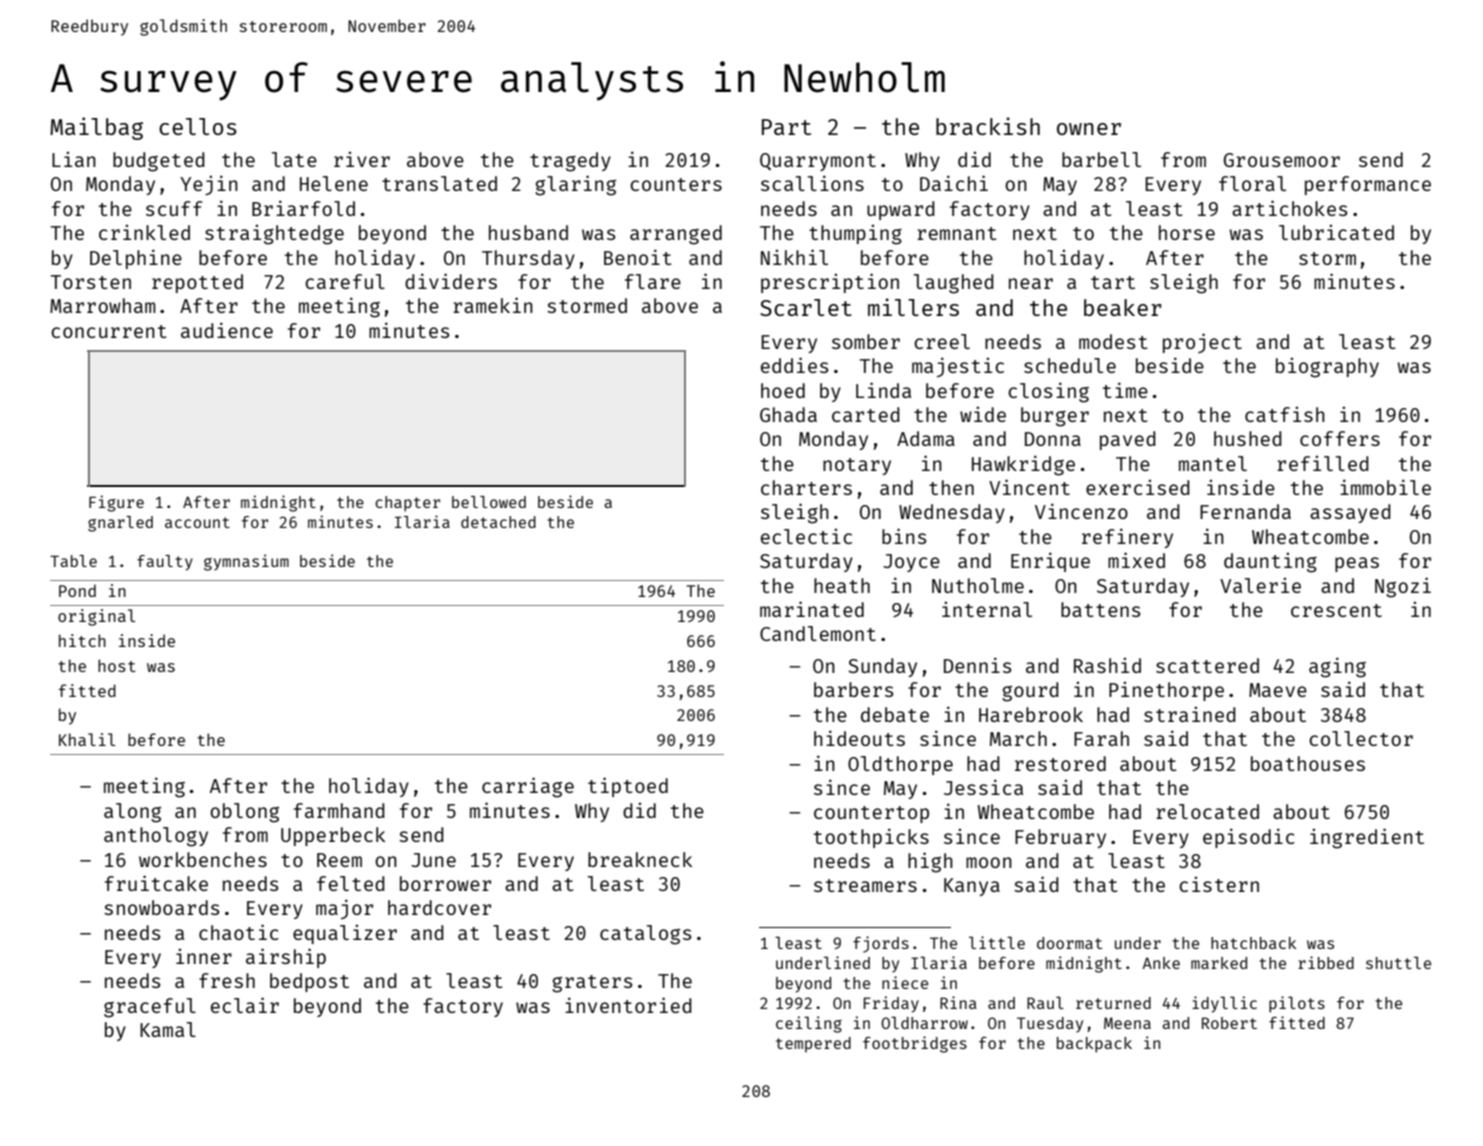  Describe the element at coordinates (407, 504) in the screenshot. I see `chapter` at that location.
